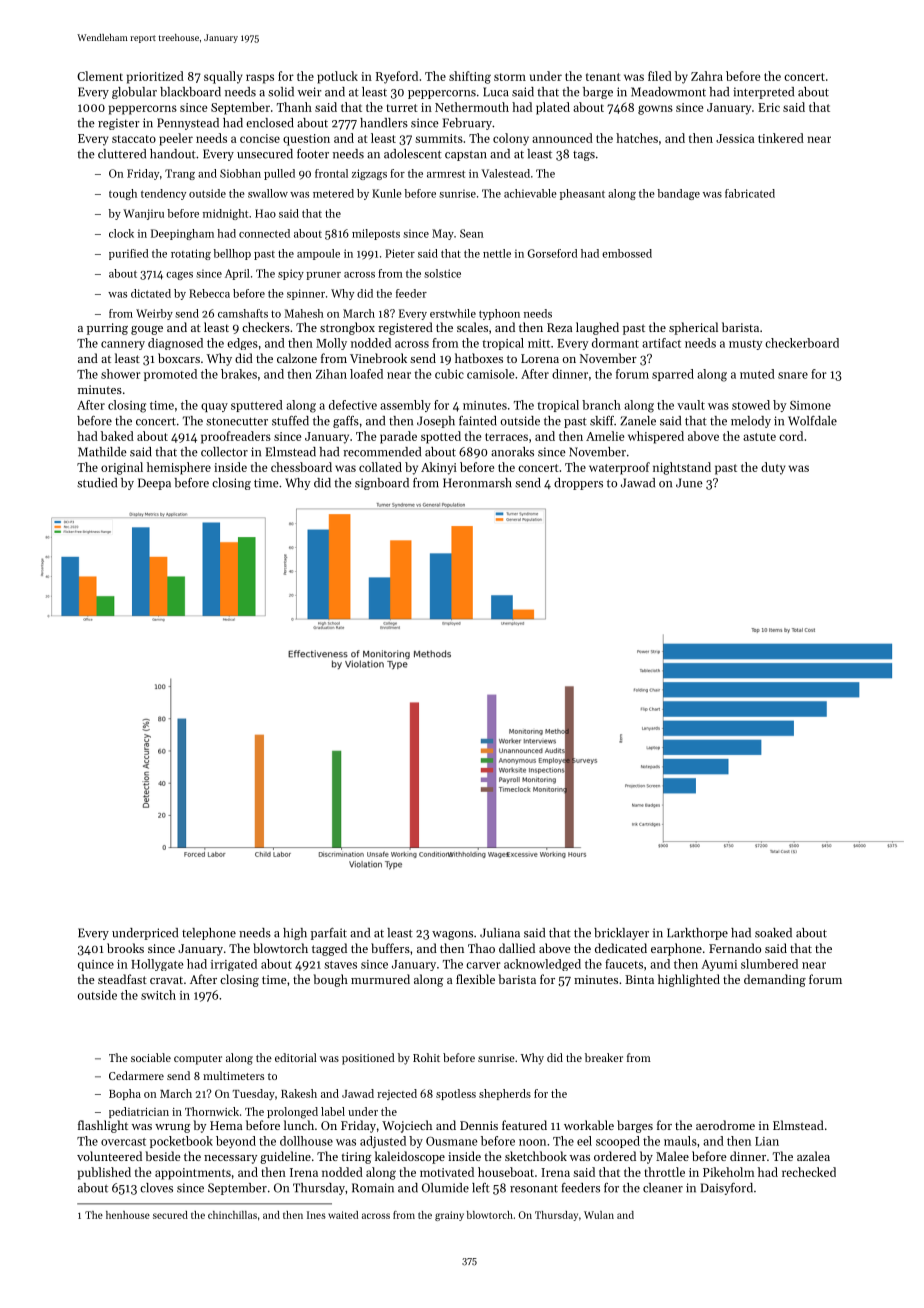 This page has height=1308, width=924. I want to click on positioned, so click(368, 1059).
